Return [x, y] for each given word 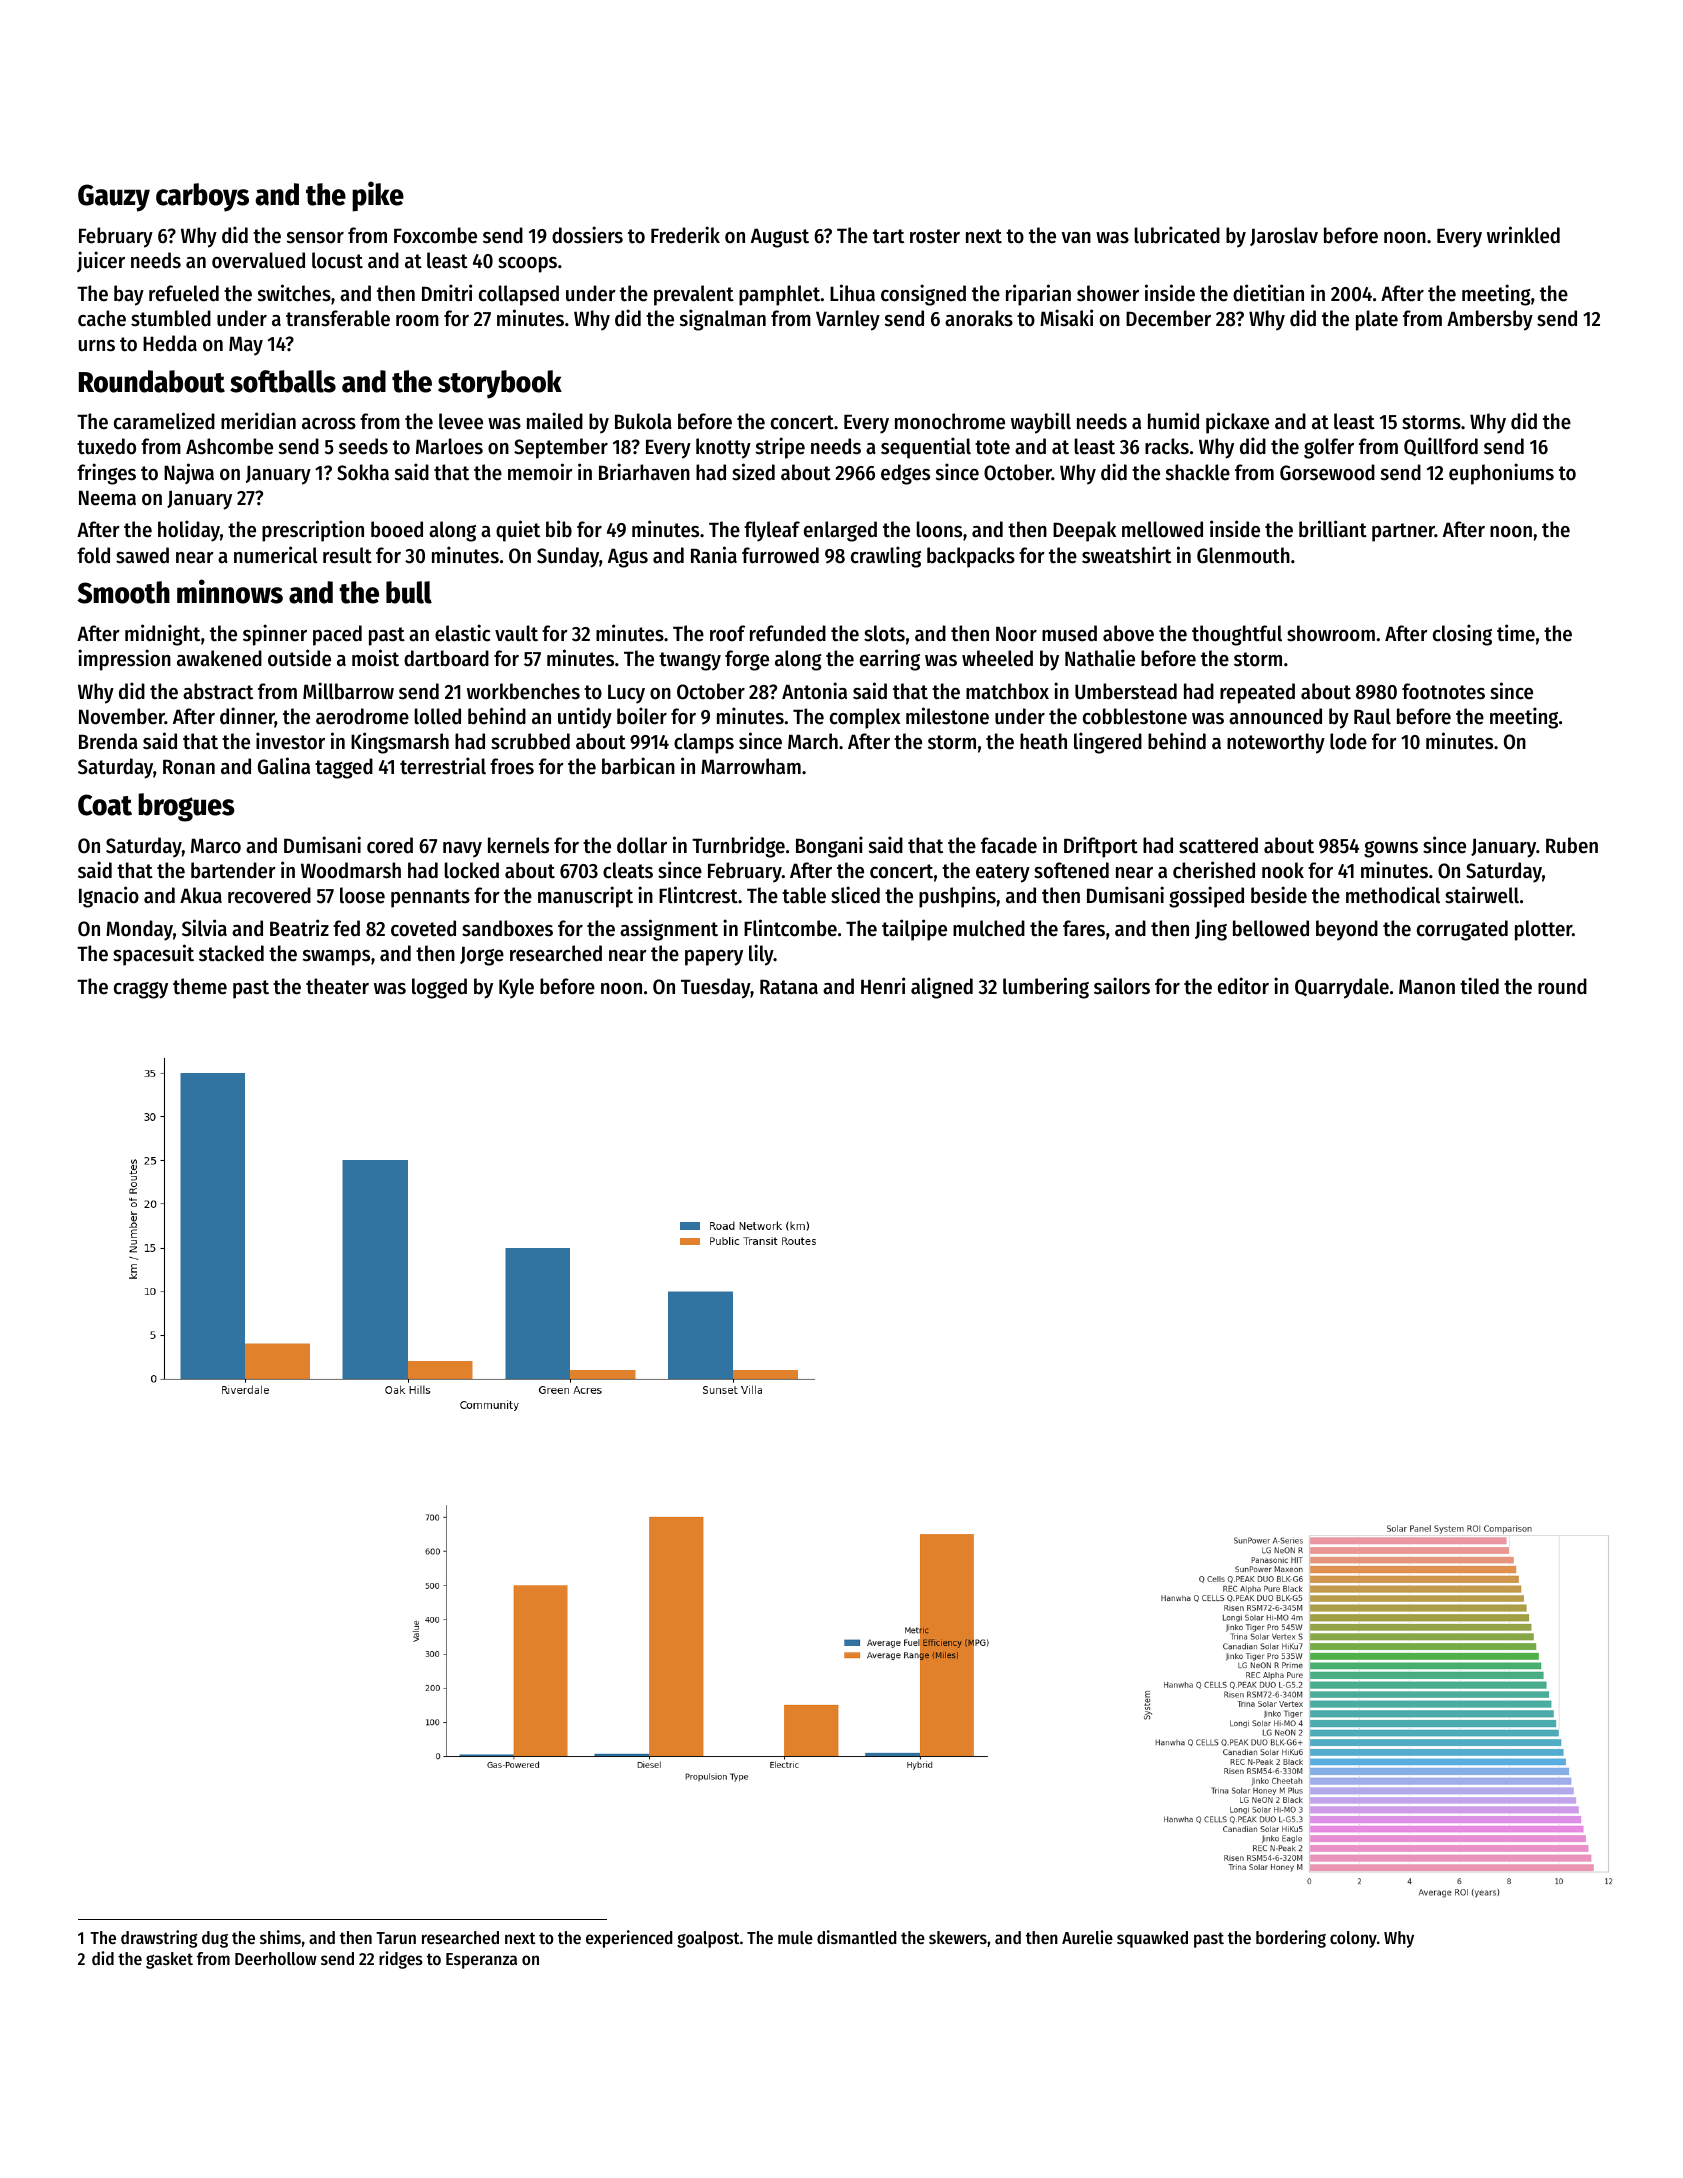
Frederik [685, 235]
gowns [1391, 849]
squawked [1152, 1939]
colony [1353, 1939]
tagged [344, 768]
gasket [169, 1960]
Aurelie [1087, 1937]
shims [280, 1937]
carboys [202, 197]
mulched [989, 928]
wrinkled [1523, 235]
